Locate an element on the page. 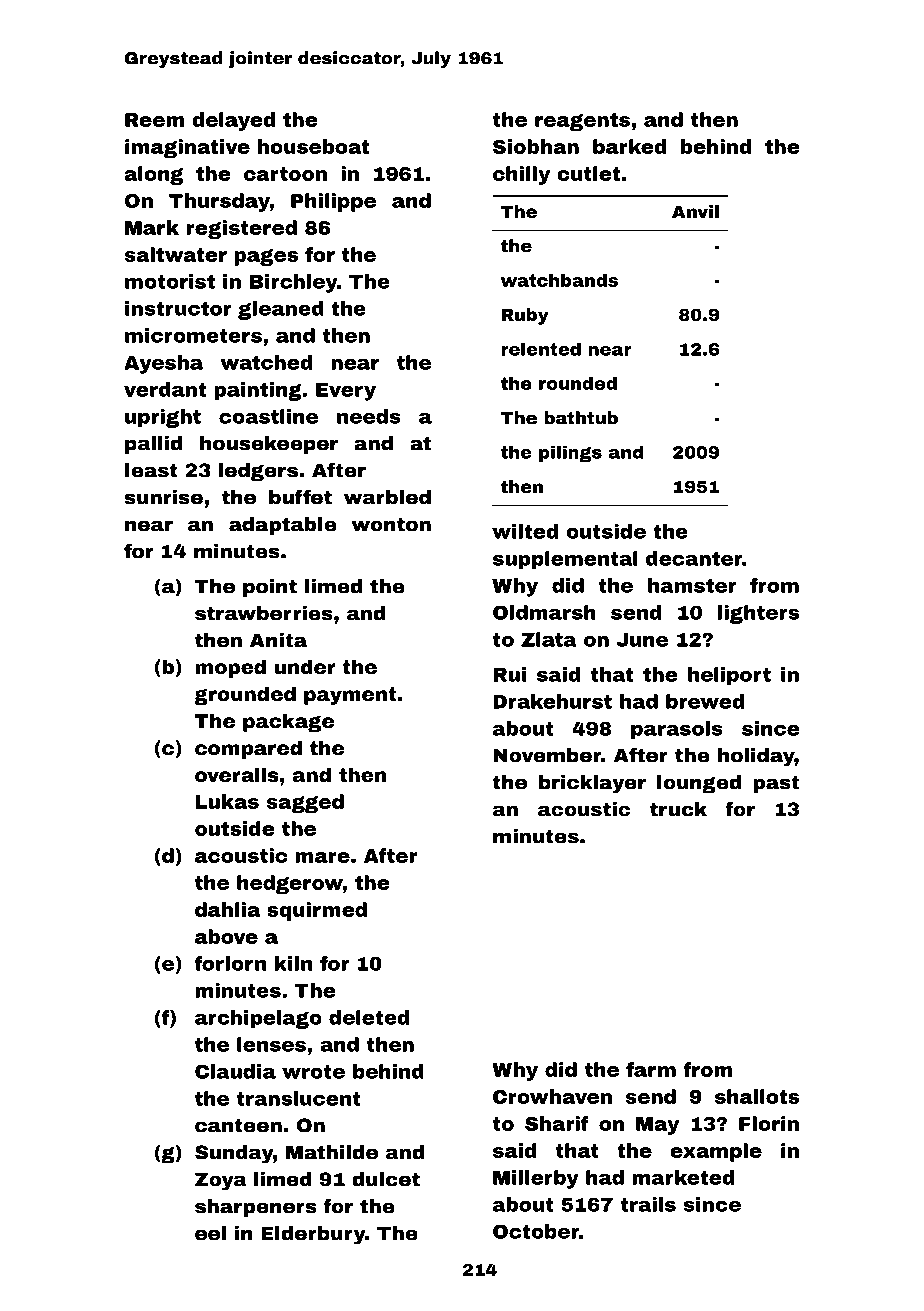  gleaned is located at coordinates (281, 310).
